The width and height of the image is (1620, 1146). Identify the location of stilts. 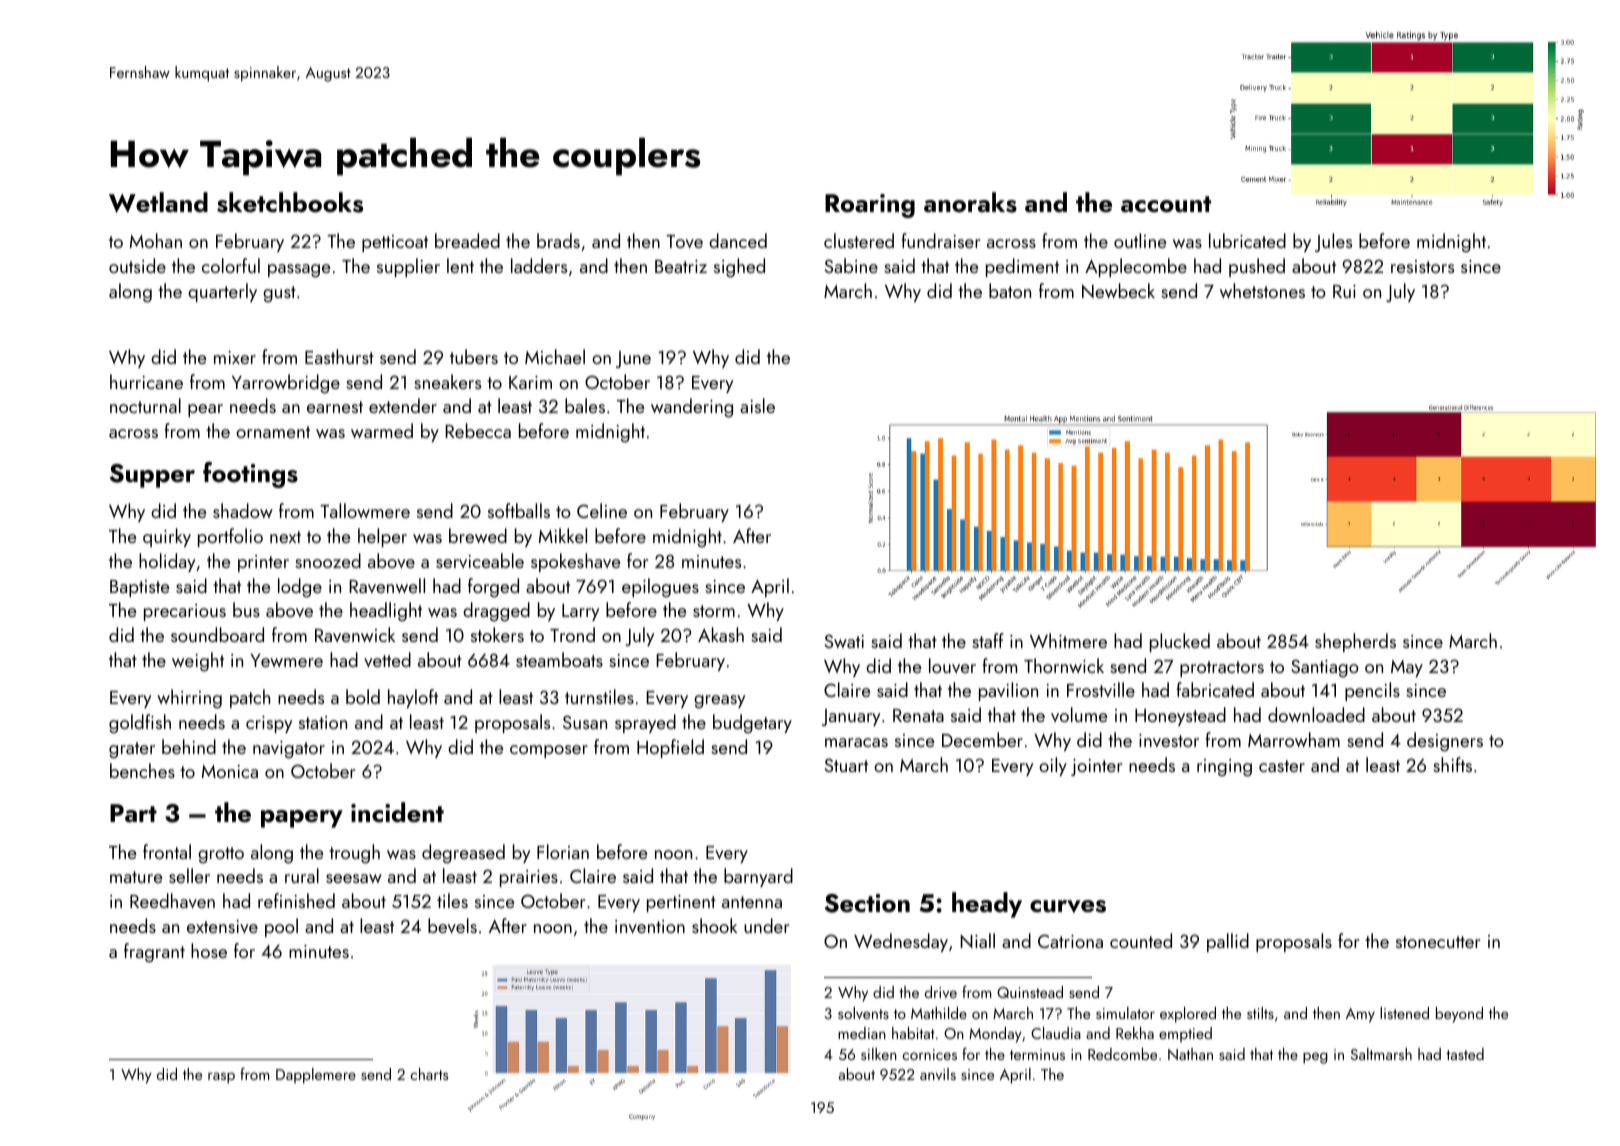
(1260, 1013).
